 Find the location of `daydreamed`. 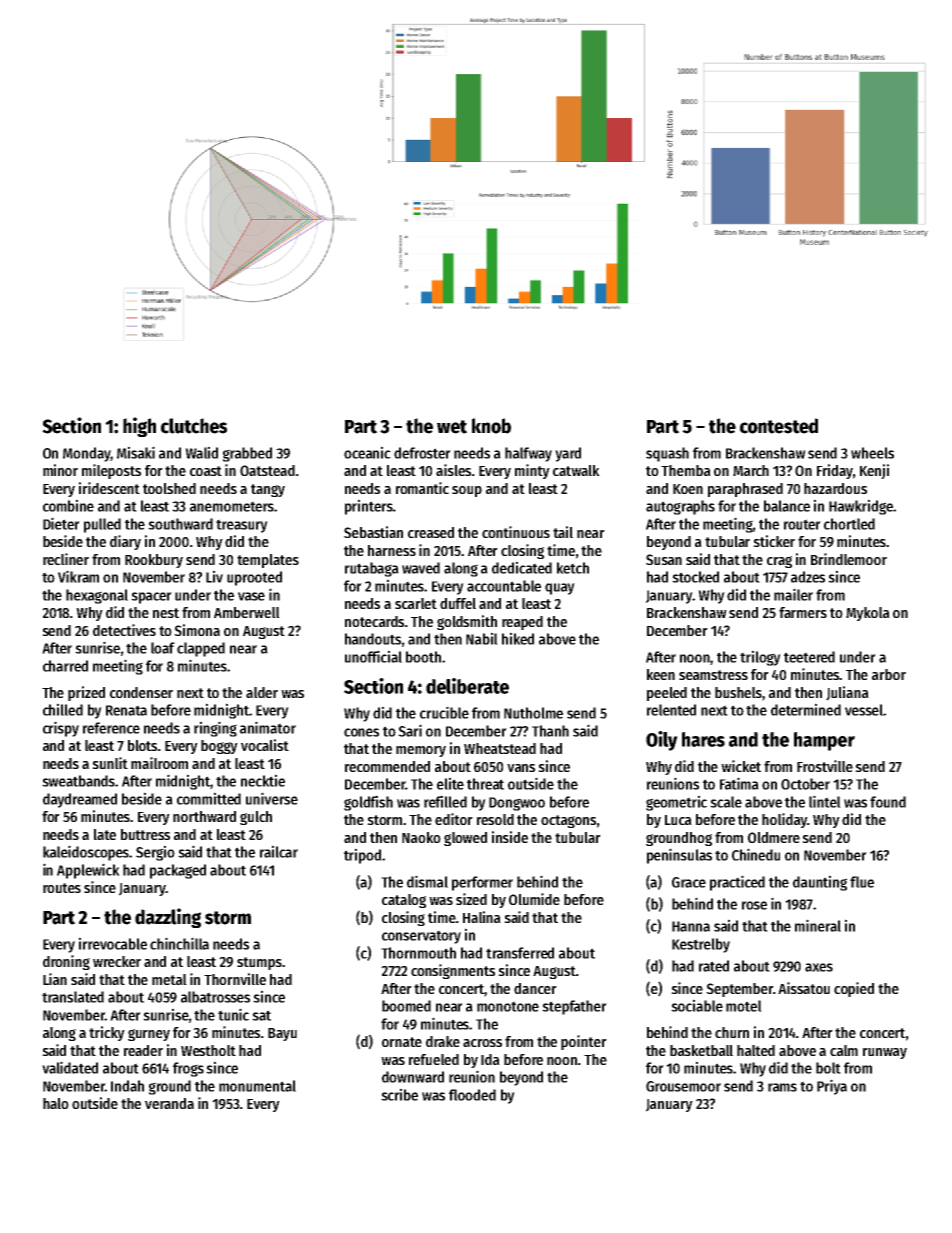

daydreamed is located at coordinates (80, 800).
